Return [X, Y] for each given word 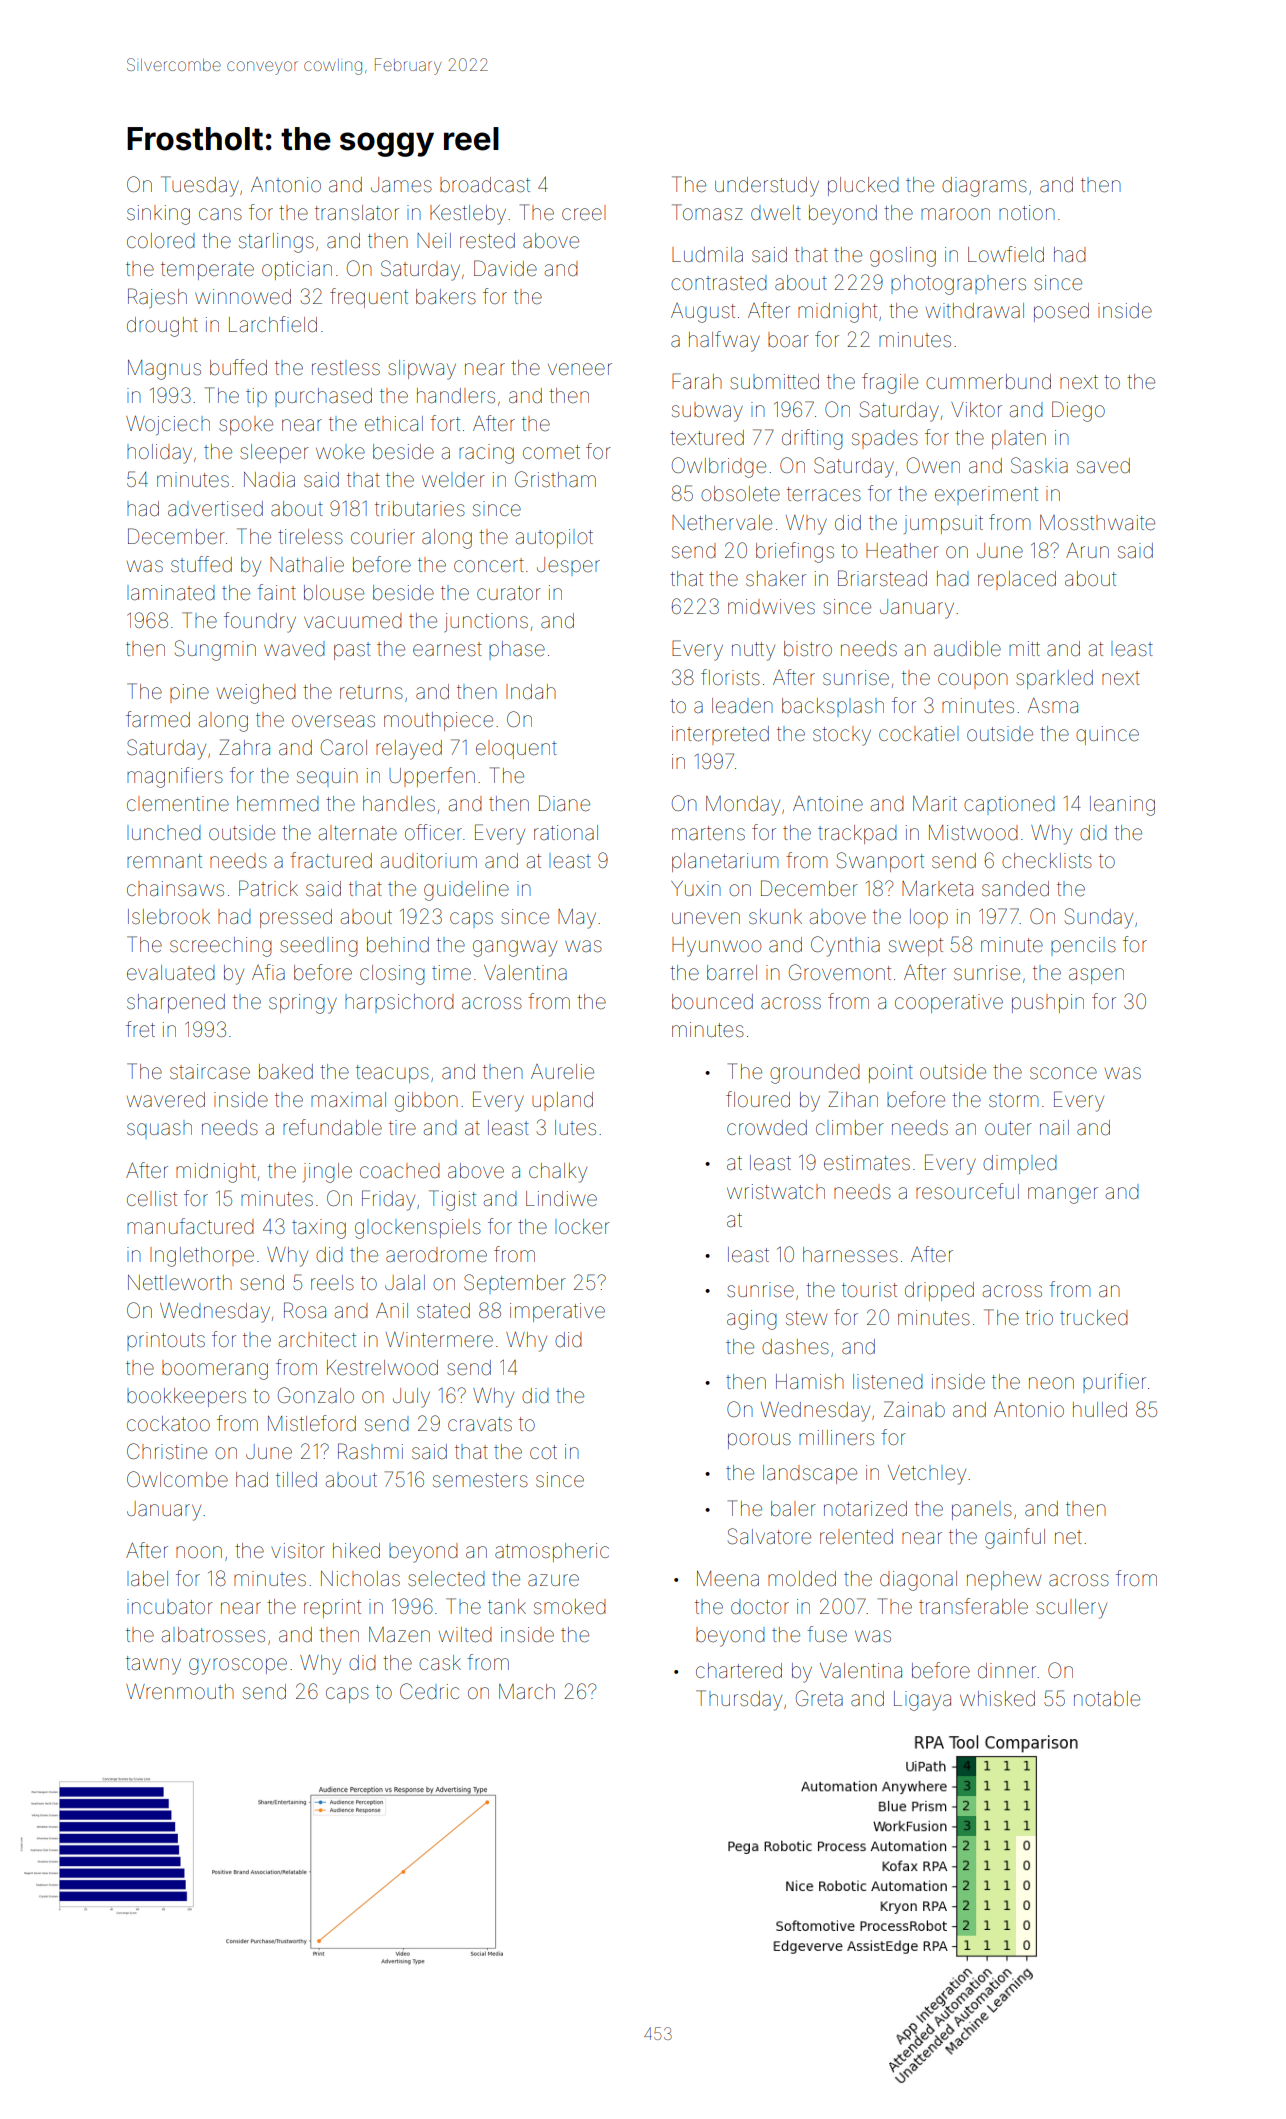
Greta [819, 1698]
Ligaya [922, 1701]
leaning [1122, 806]
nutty [753, 651]
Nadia [269, 479]
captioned [1009, 805]
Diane [564, 803]
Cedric [429, 1691]
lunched [164, 832]
